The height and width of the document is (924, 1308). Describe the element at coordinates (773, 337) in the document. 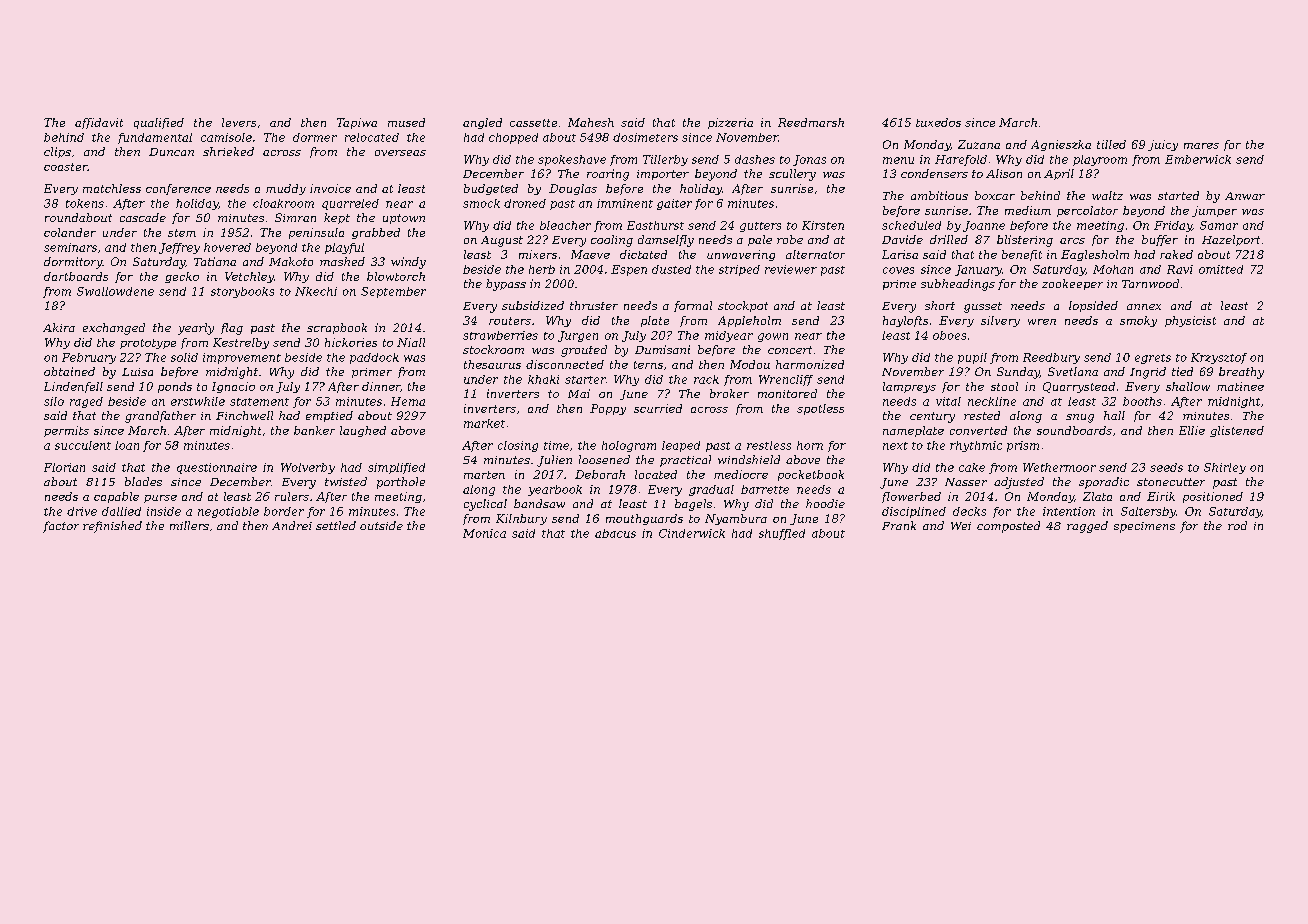

I see `gown` at that location.
